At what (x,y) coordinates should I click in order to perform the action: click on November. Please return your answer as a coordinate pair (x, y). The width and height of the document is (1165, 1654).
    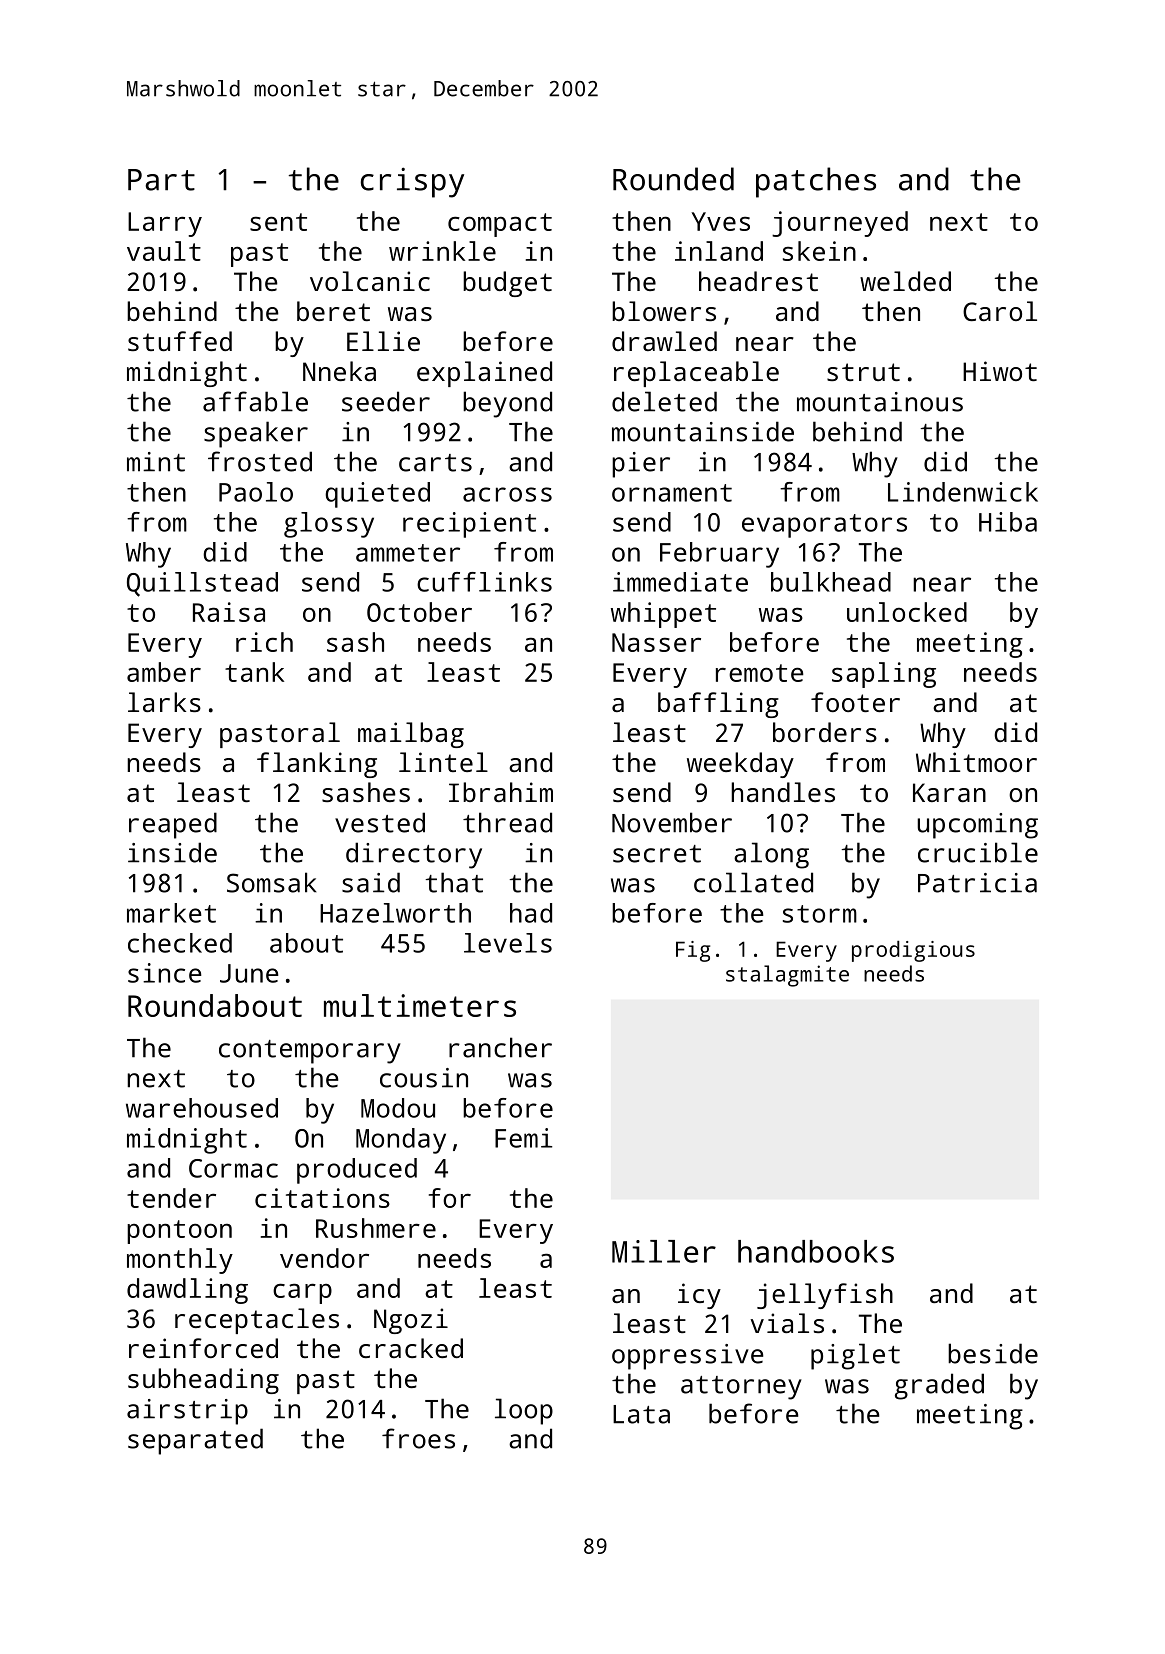
    Looking at the image, I should click on (672, 822).
